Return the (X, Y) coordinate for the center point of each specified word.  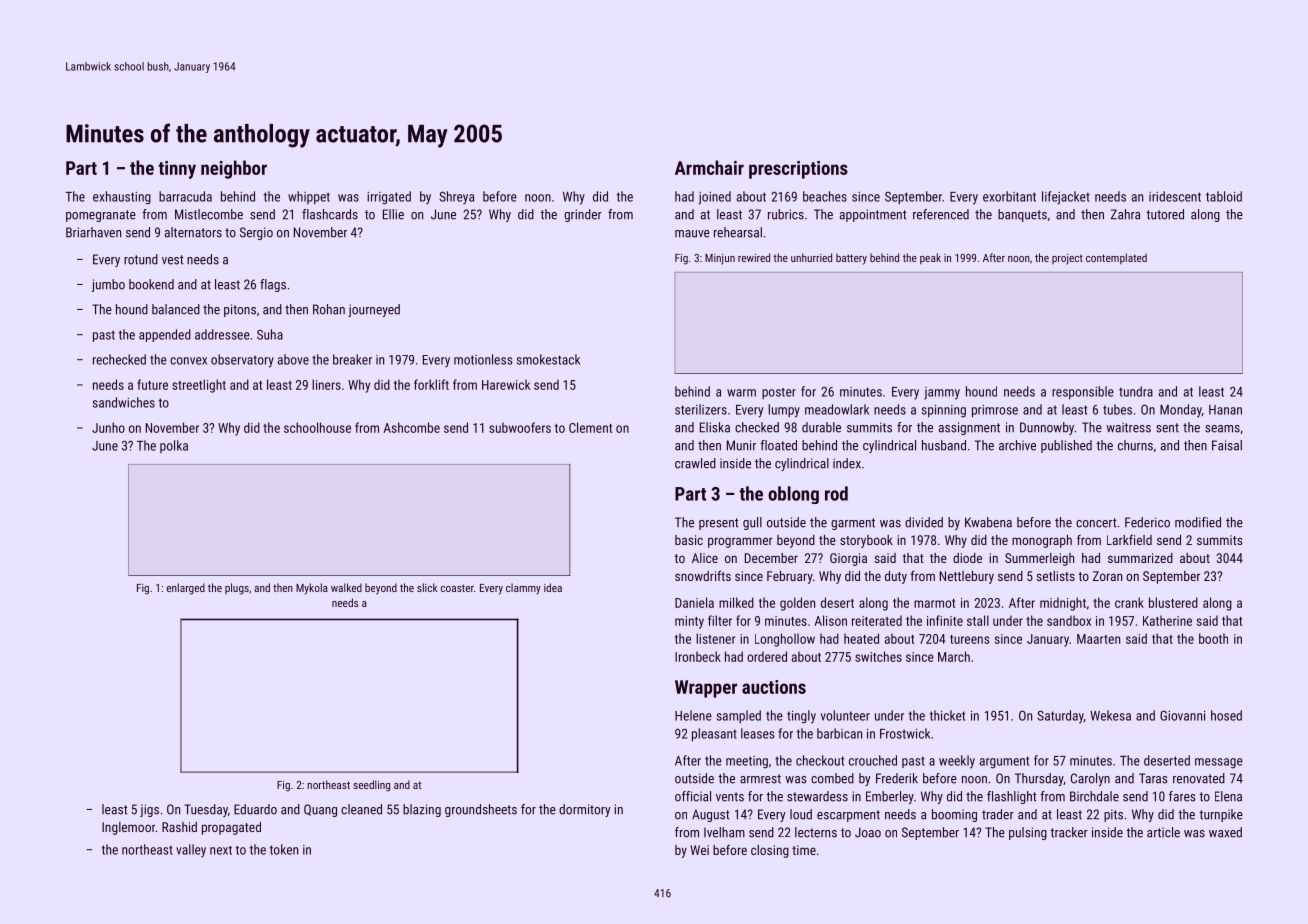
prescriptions (798, 170)
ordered (767, 656)
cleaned (361, 809)
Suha (270, 334)
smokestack (548, 359)
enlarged (186, 589)
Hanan (1225, 410)
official (693, 796)
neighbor (234, 169)
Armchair (709, 167)
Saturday (1060, 717)
